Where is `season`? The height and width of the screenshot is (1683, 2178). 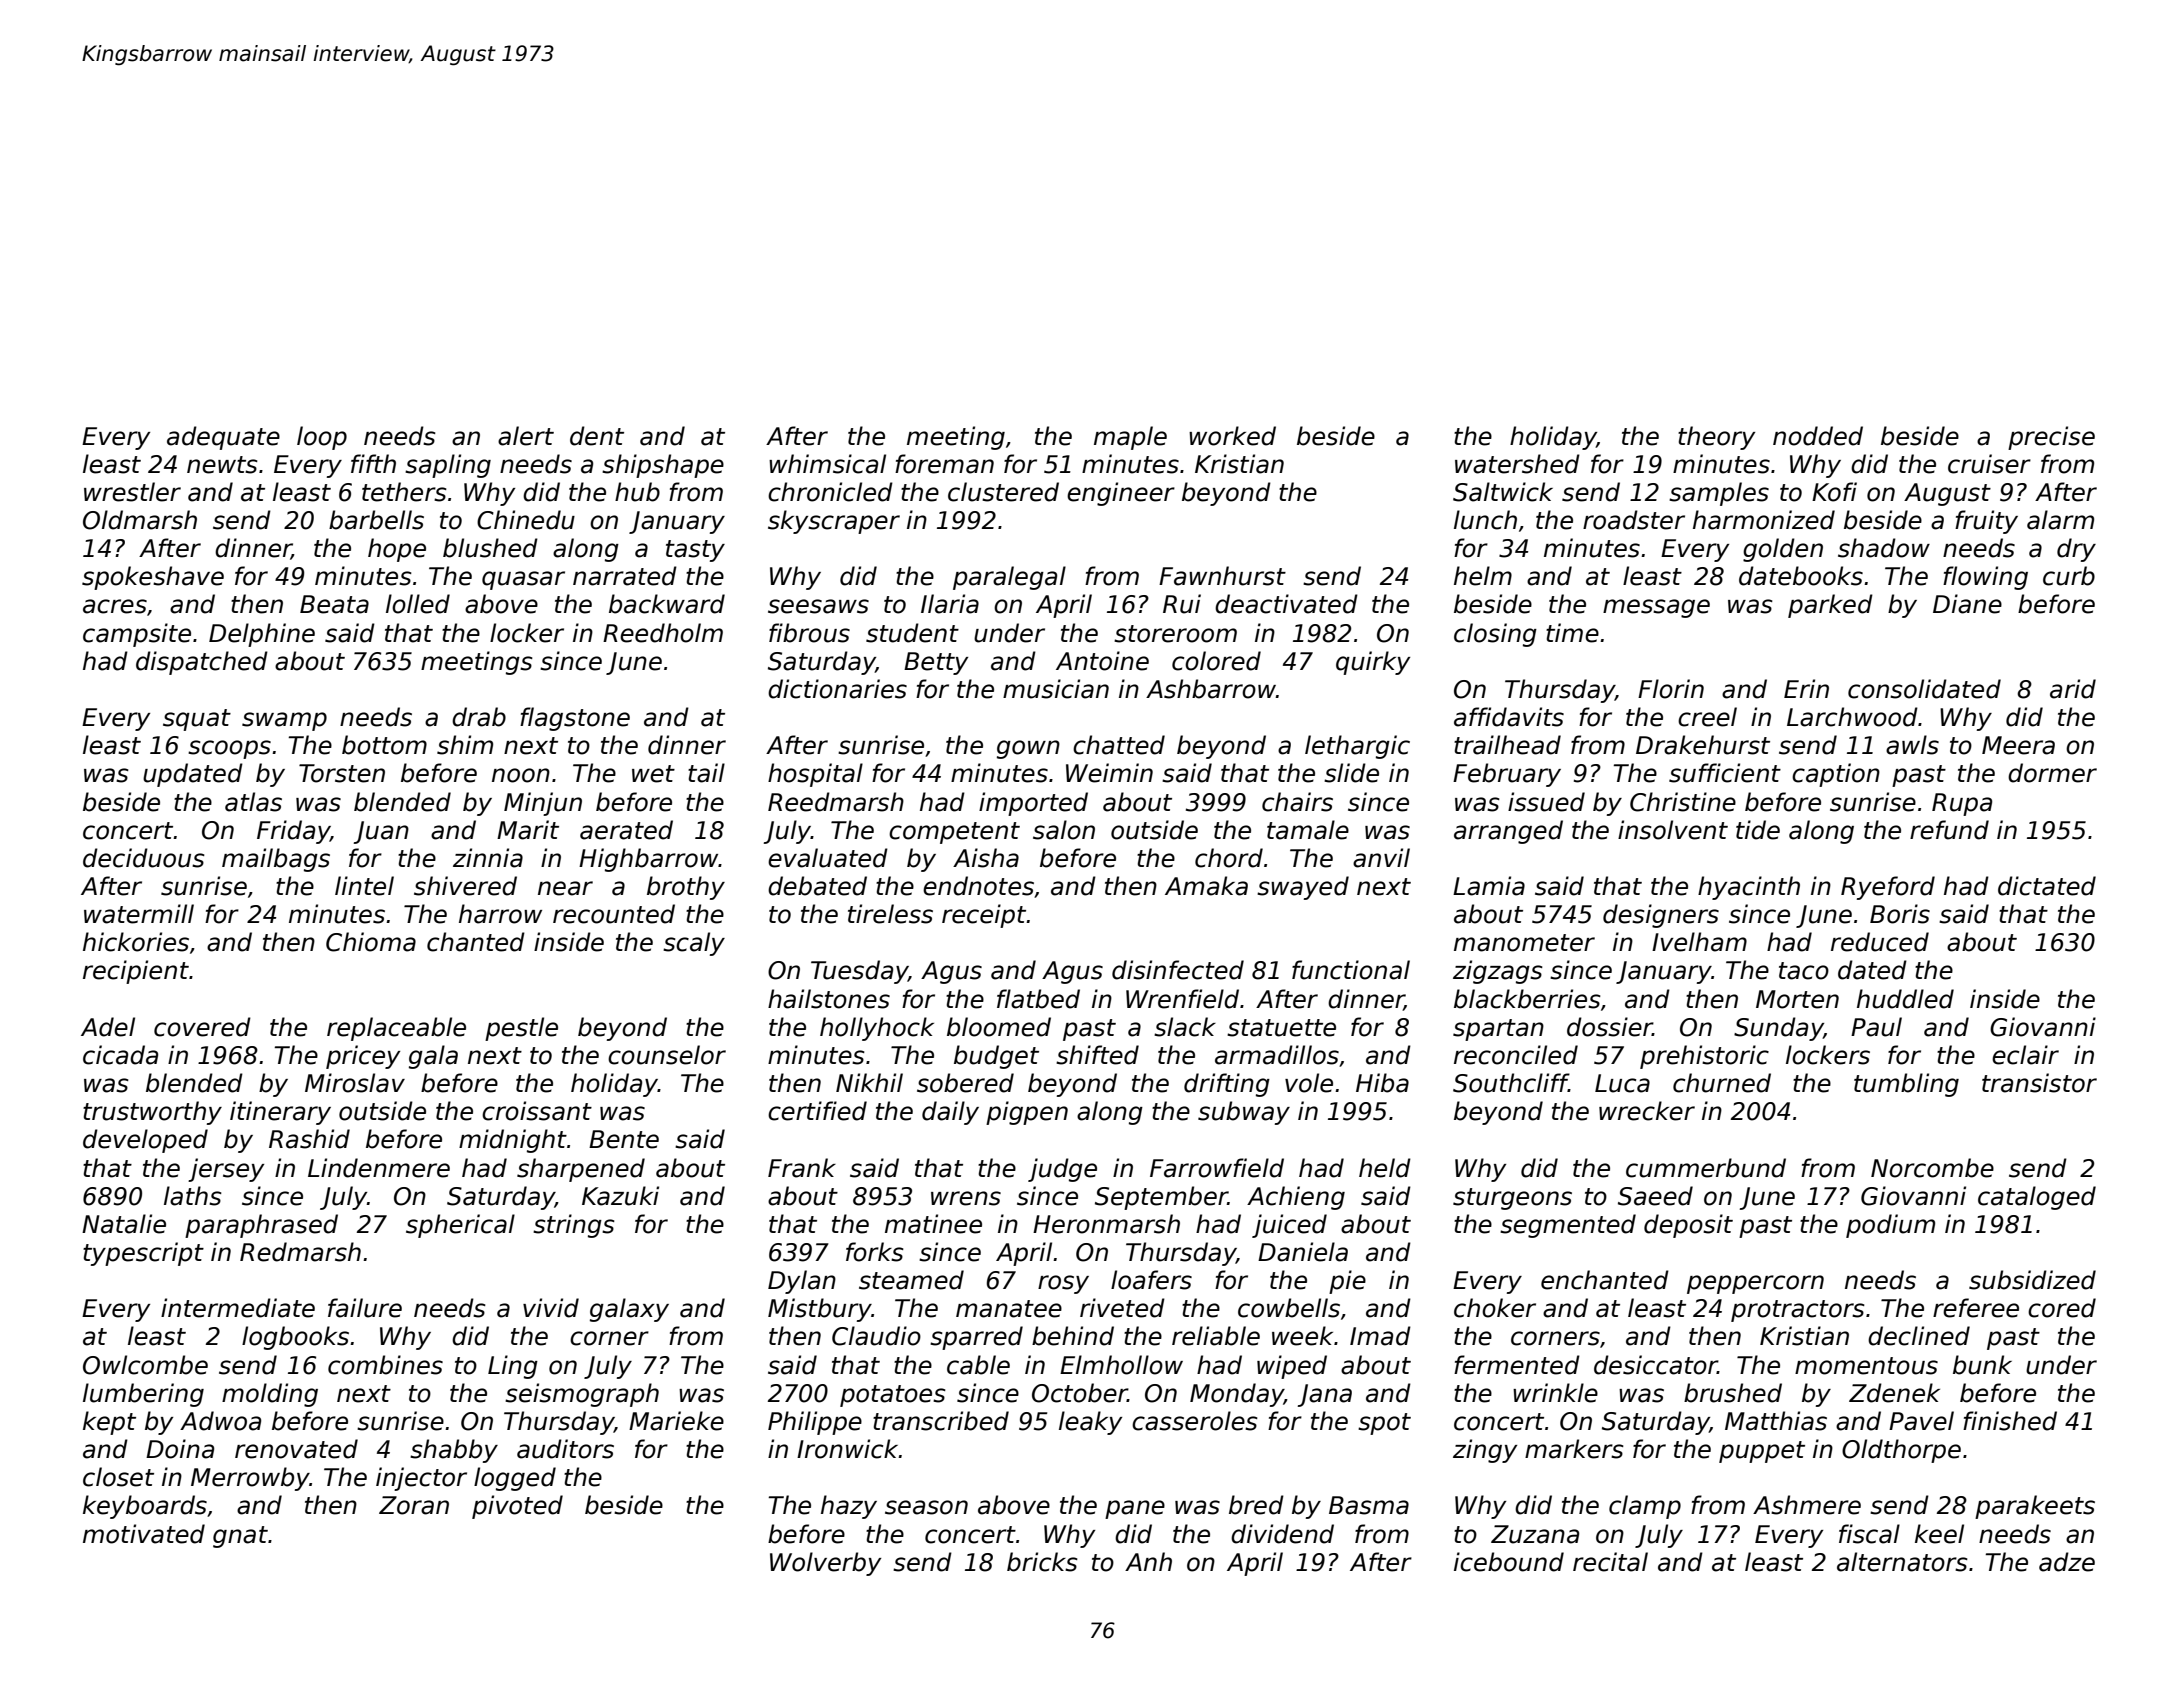 season is located at coordinates (926, 1507).
